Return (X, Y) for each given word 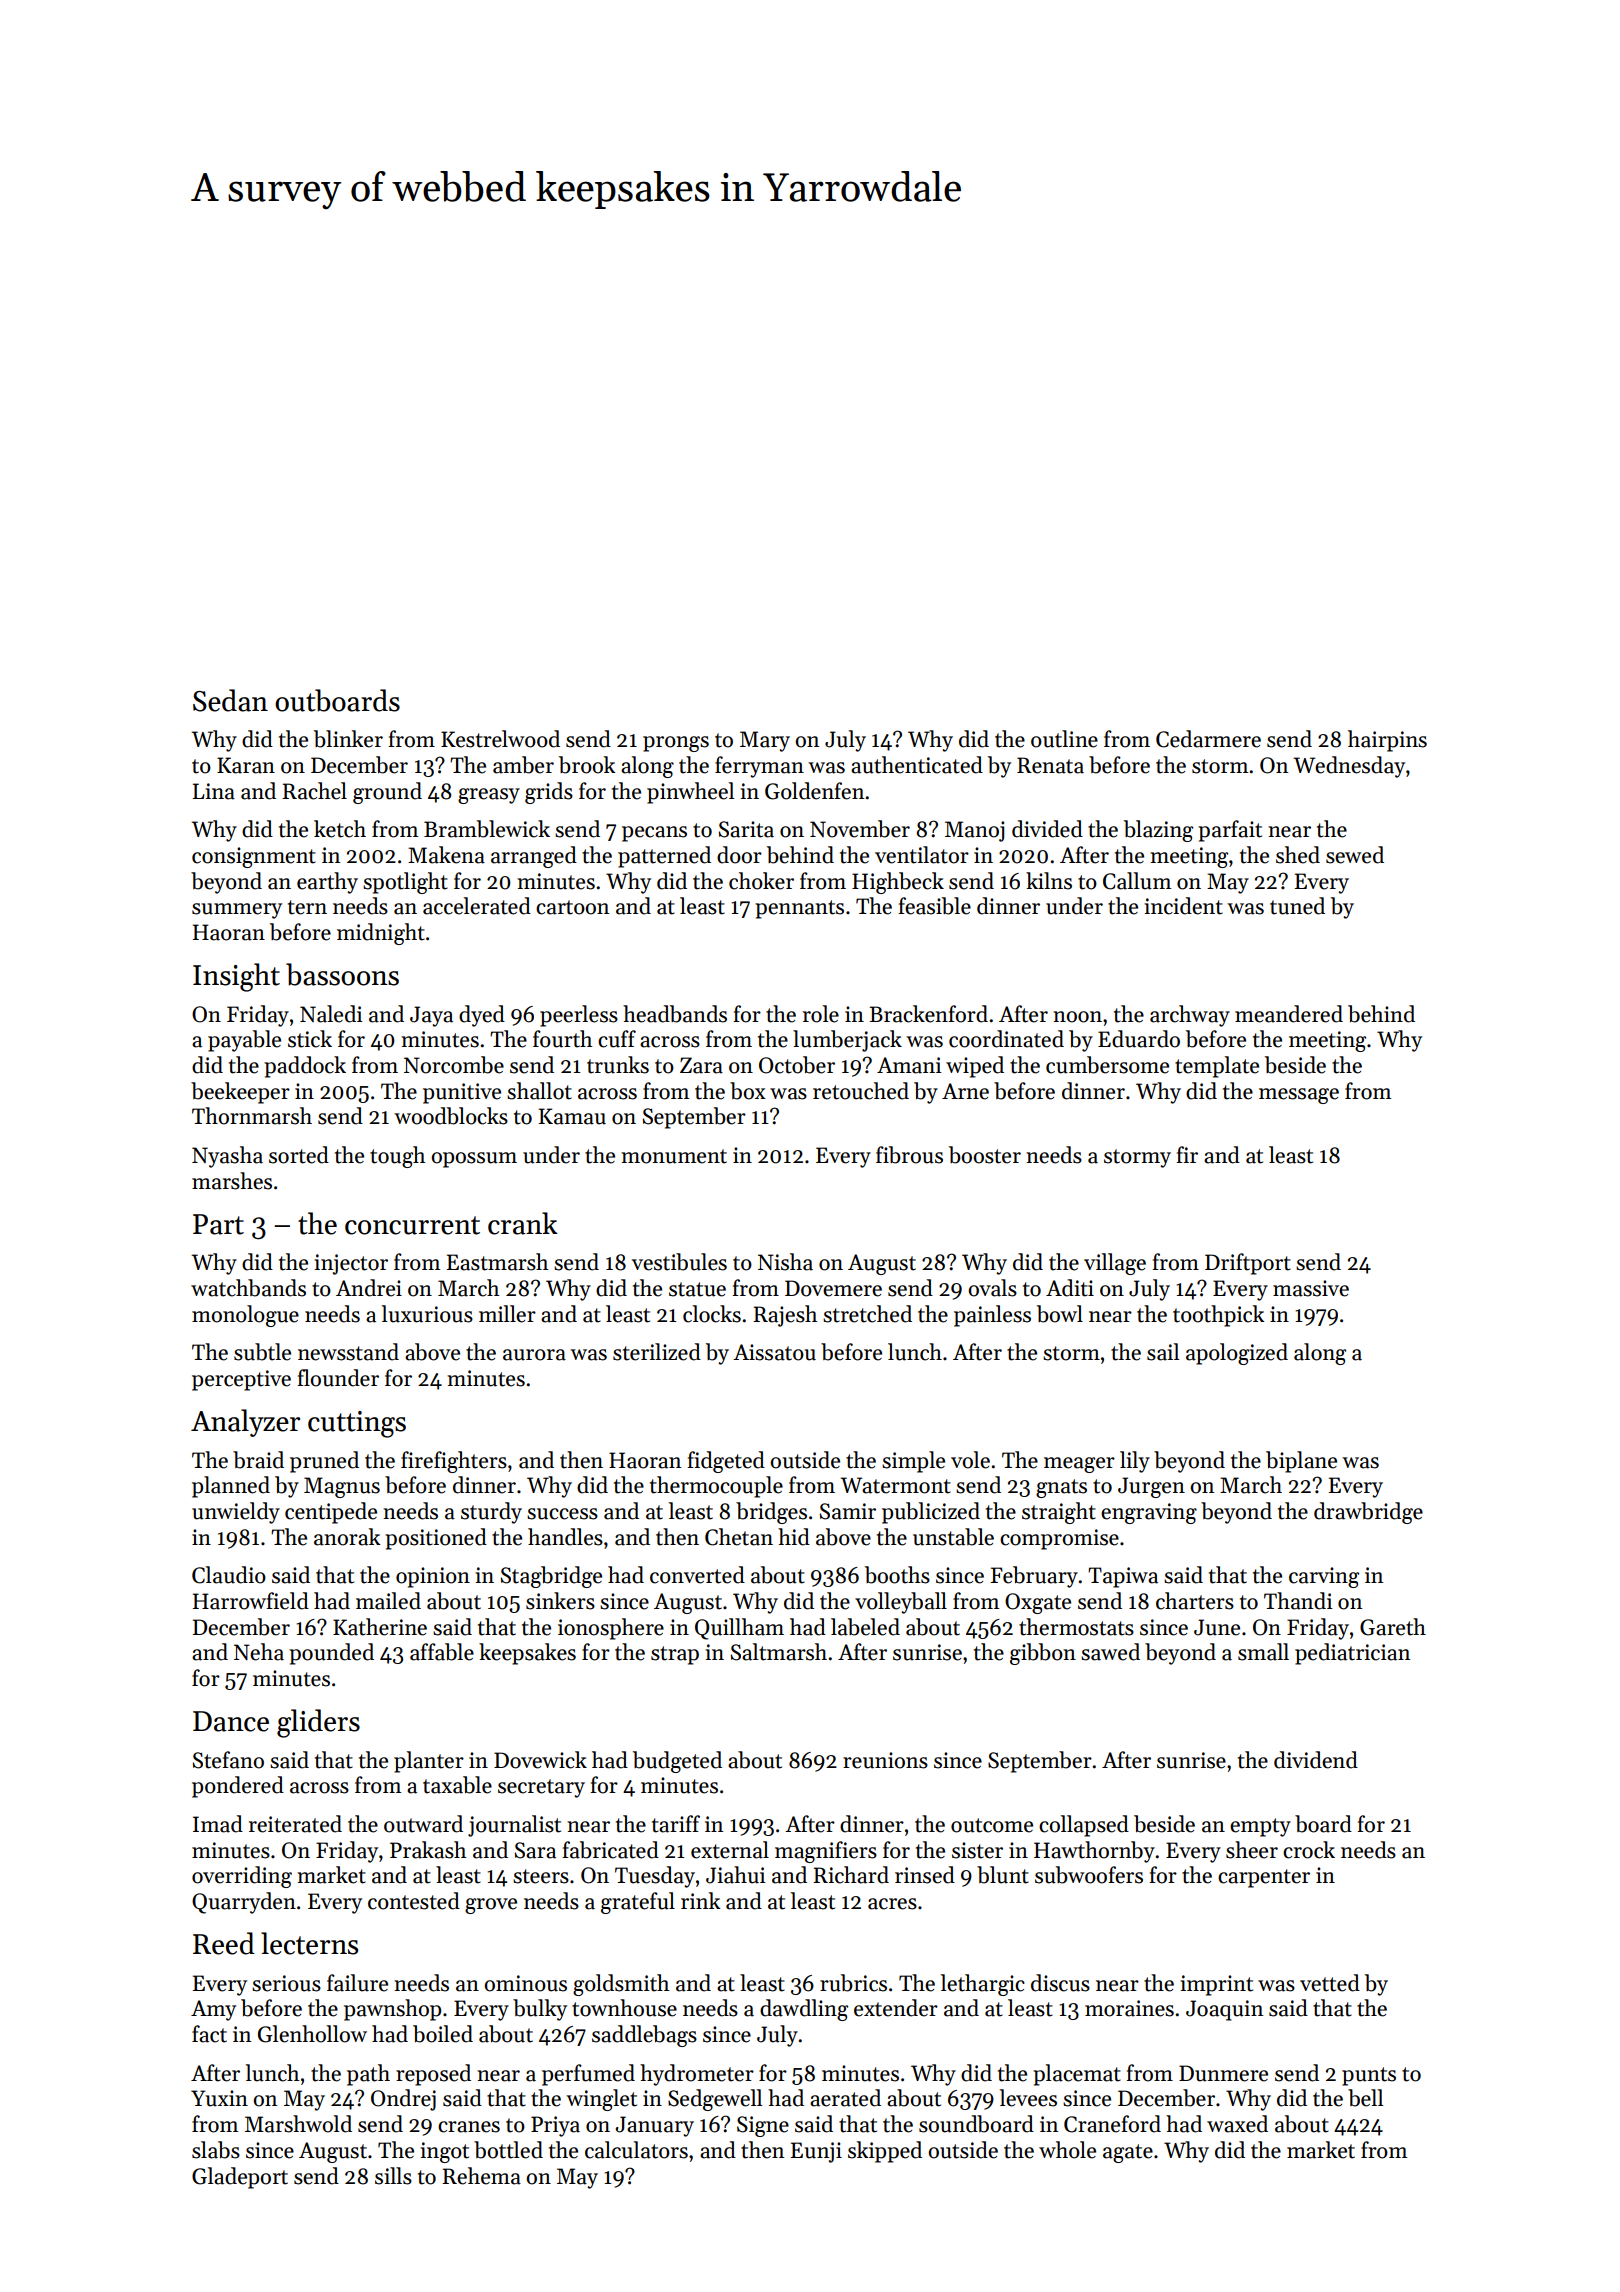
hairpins (1387, 741)
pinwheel (690, 793)
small (1263, 1652)
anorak (347, 1537)
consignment (254, 857)
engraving (1149, 1513)
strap (675, 1655)
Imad (218, 1824)
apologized (1237, 1354)
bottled (508, 2150)
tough (398, 1157)
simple (913, 1462)
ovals (992, 1288)
